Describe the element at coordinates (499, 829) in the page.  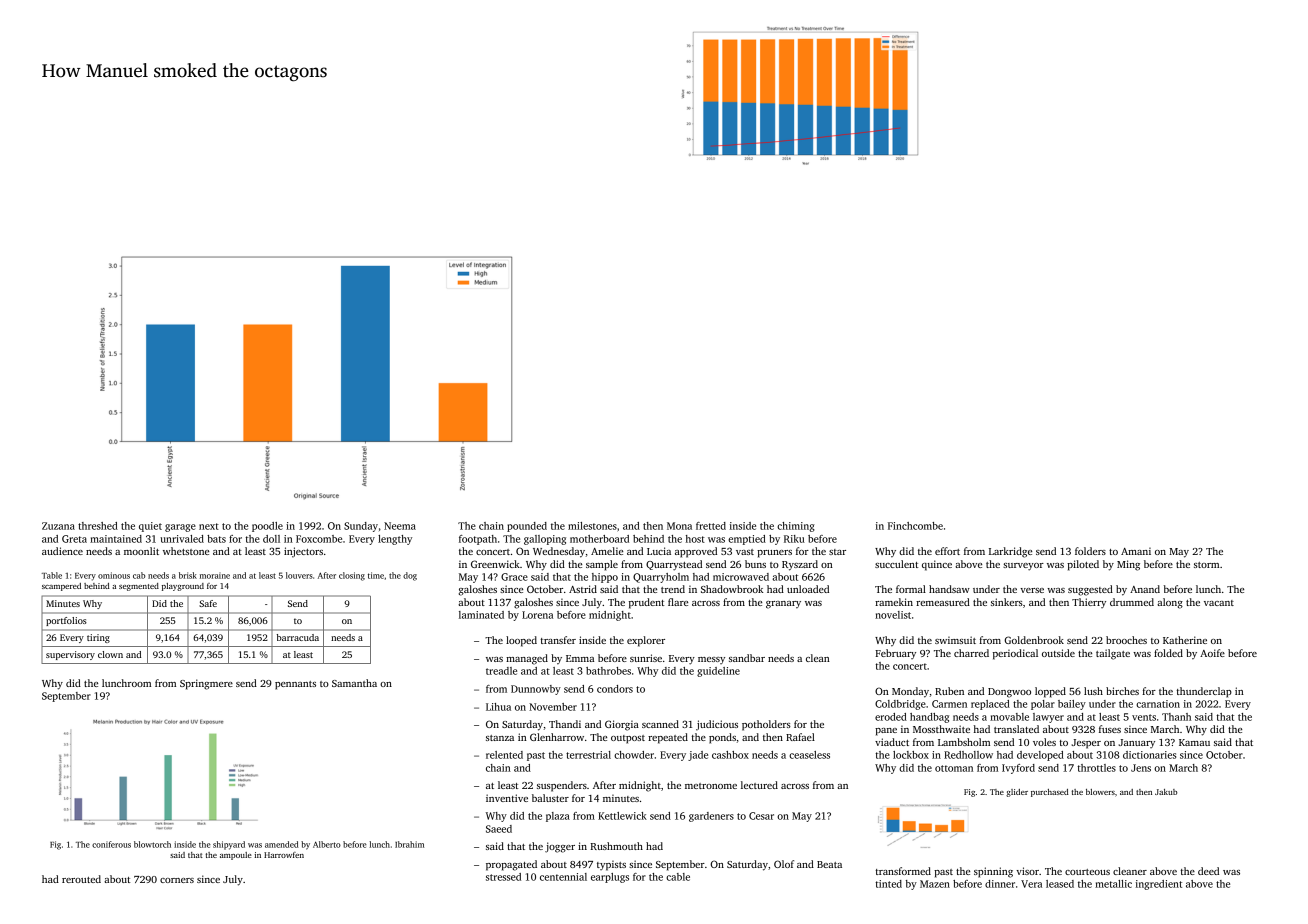
I see `Saeed` at that location.
